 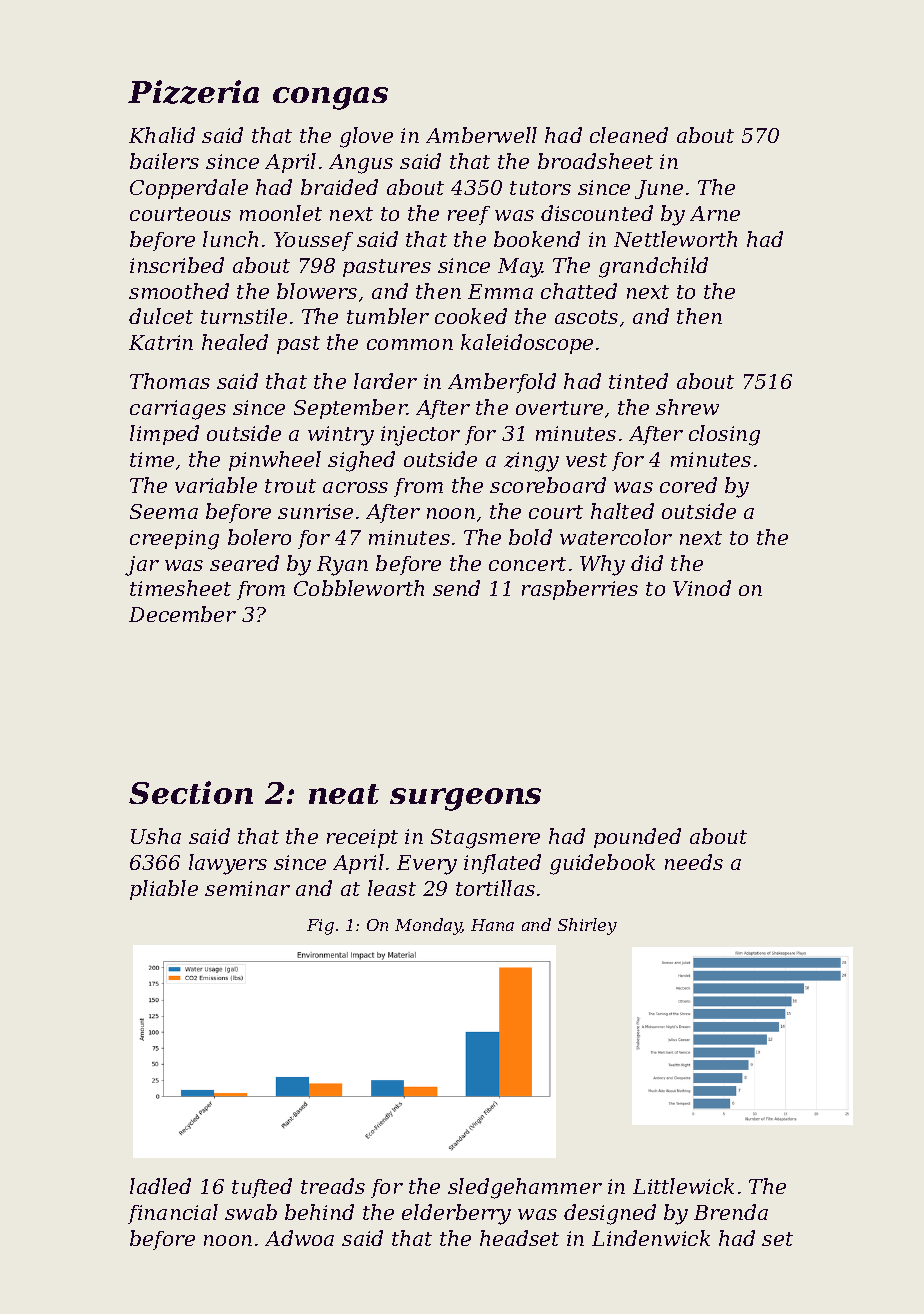 I want to click on trout, so click(x=290, y=486).
